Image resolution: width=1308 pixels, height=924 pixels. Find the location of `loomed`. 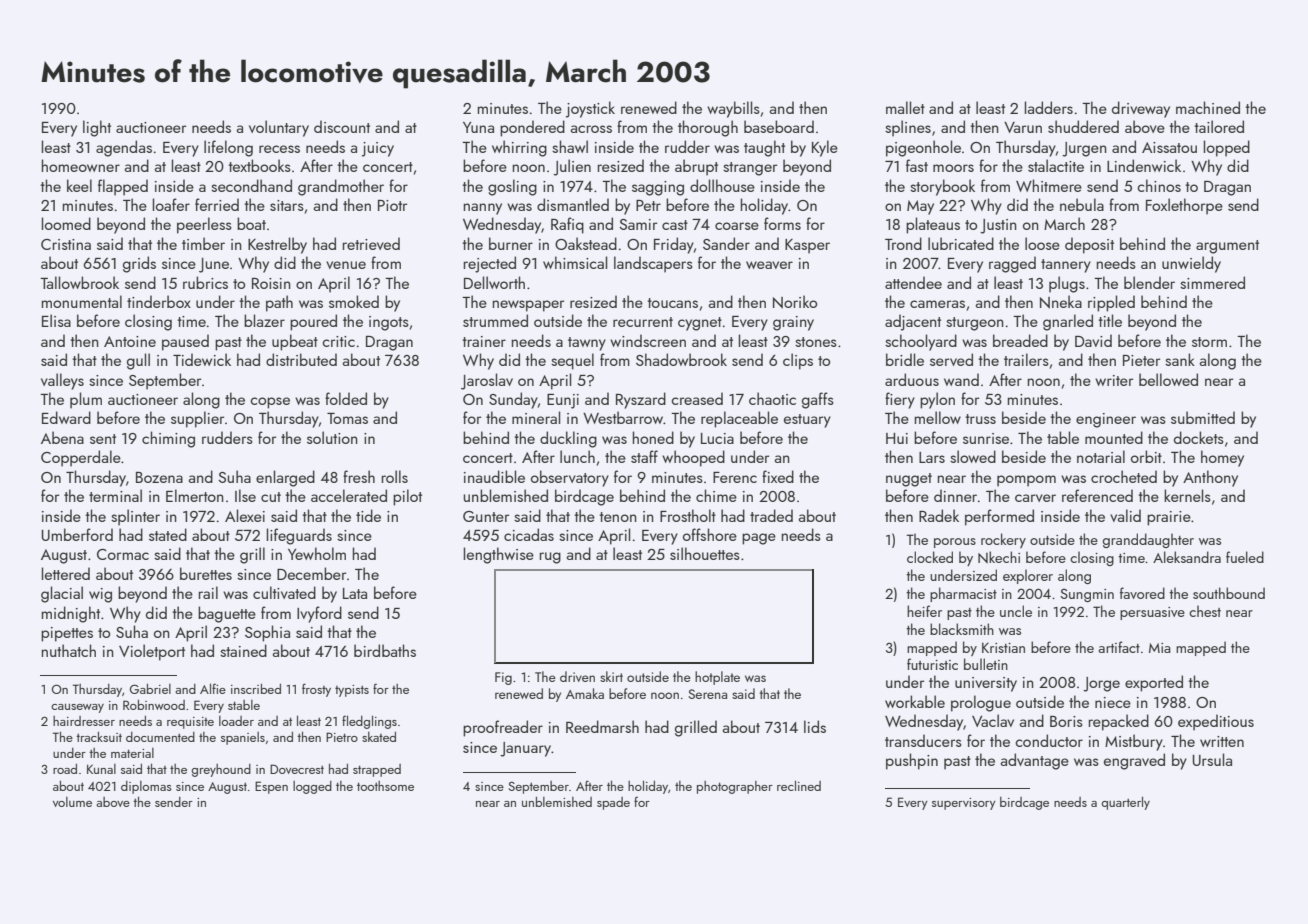

loomed is located at coordinates (66, 223).
